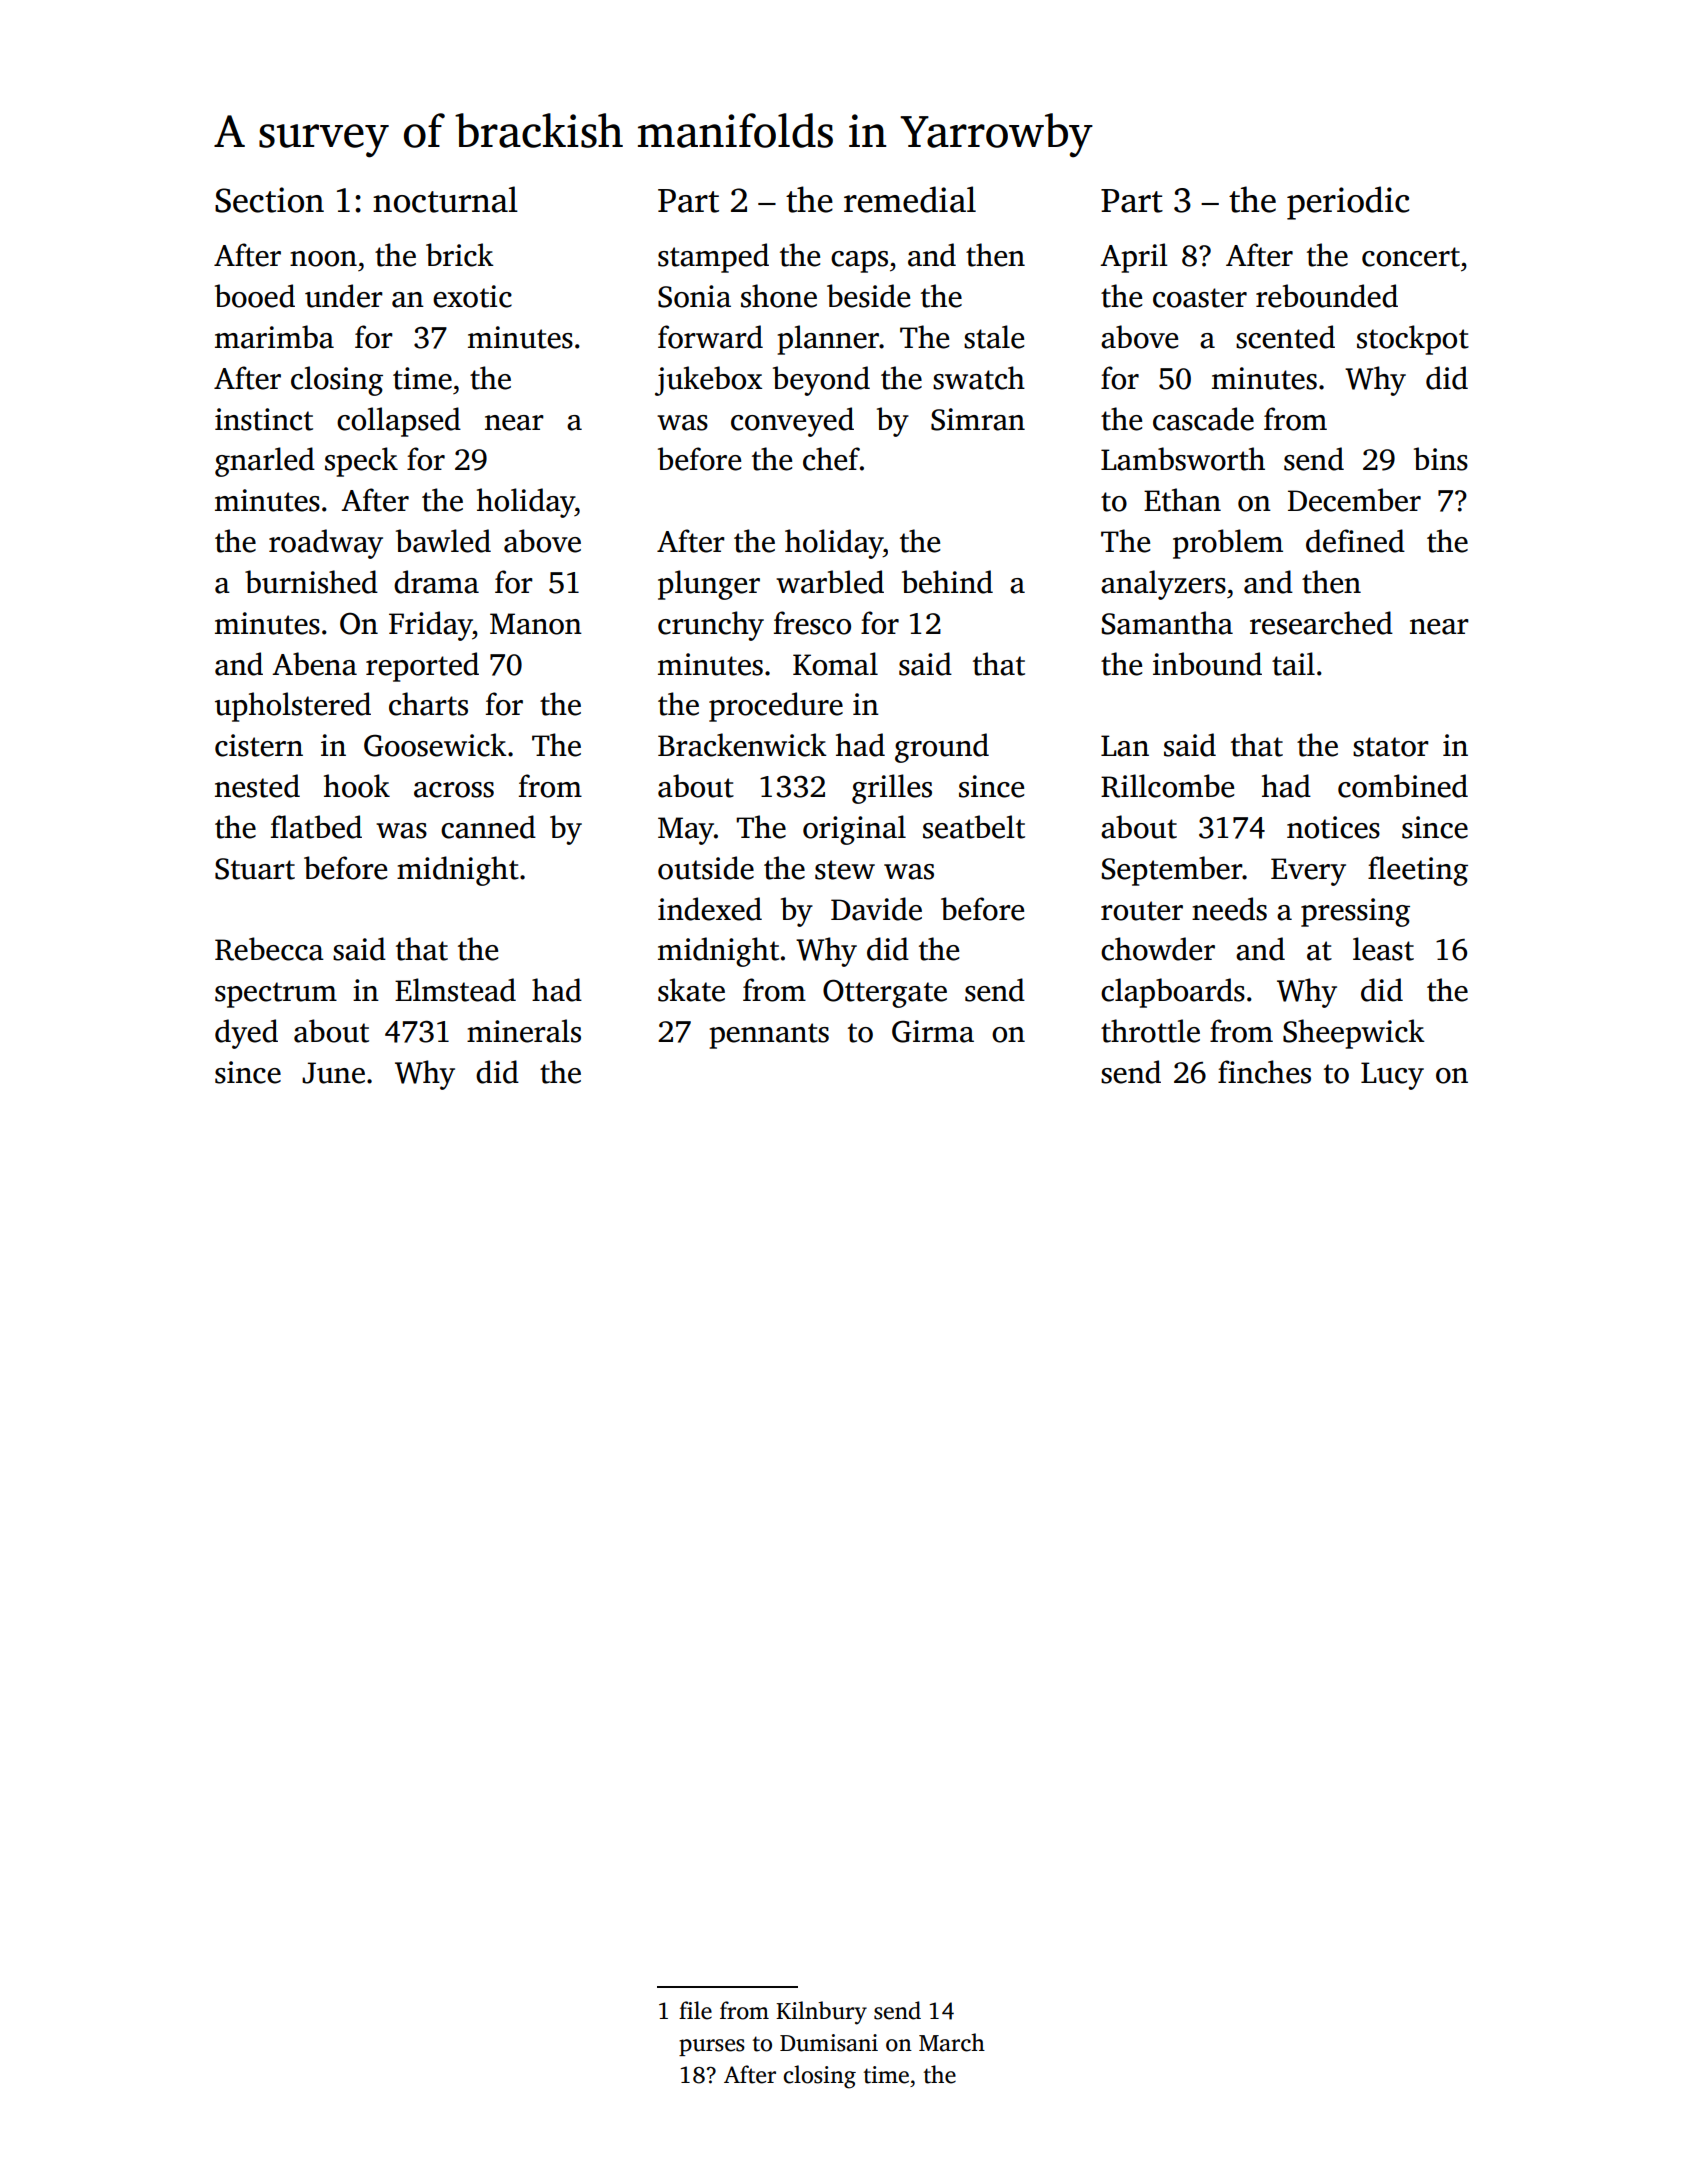  I want to click on finches, so click(1264, 1072).
